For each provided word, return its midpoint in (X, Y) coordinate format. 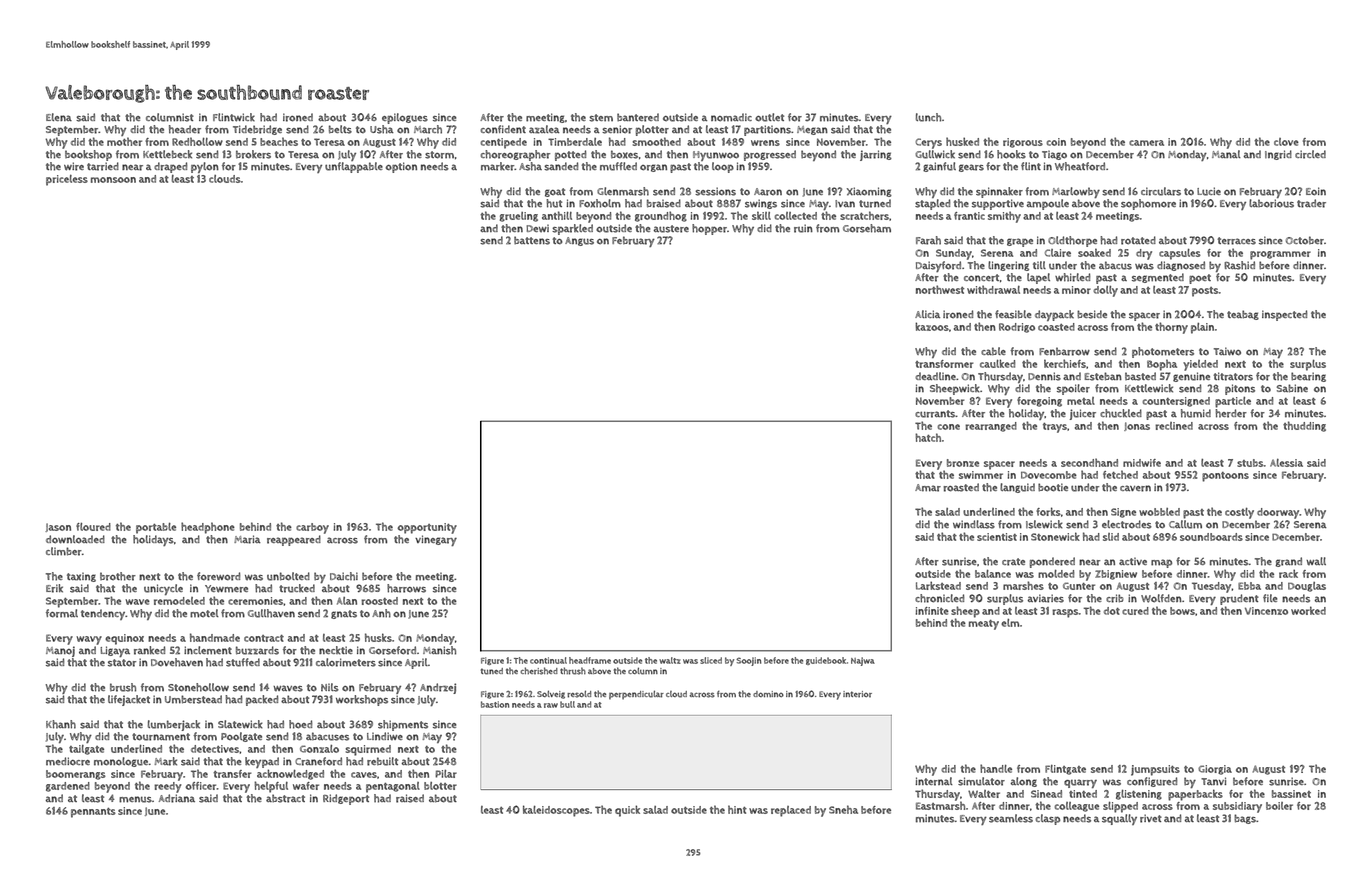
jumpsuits (1155, 770)
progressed (770, 155)
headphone (208, 528)
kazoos (932, 326)
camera (1146, 143)
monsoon (113, 180)
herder (1231, 413)
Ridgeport (346, 799)
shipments (403, 725)
